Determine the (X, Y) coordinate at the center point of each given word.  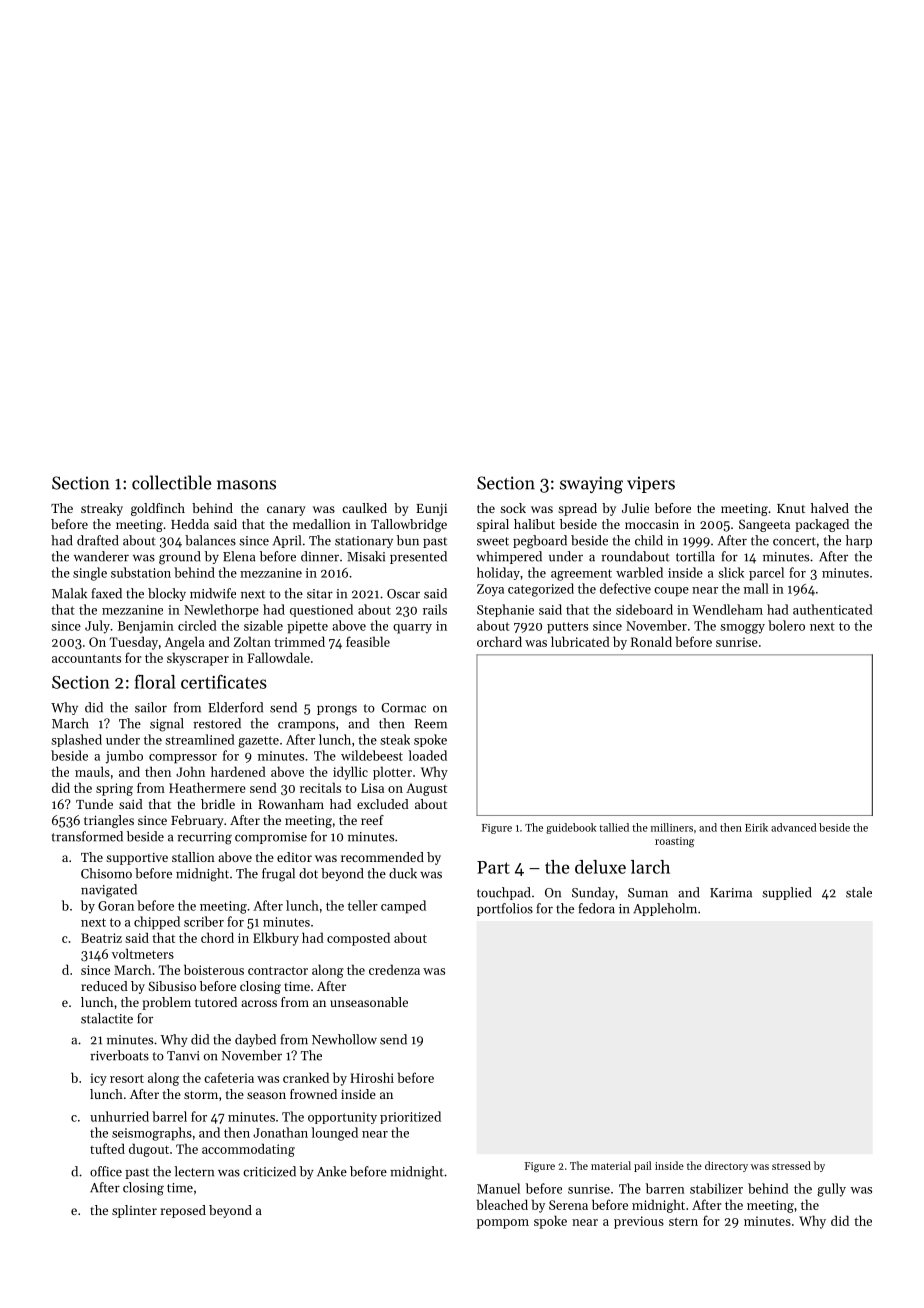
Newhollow (344, 1039)
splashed (76, 740)
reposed (183, 1211)
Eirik (756, 827)
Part (493, 867)
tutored (216, 1002)
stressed (791, 1165)
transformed (87, 836)
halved (830, 508)
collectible (172, 482)
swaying (591, 485)
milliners (672, 827)
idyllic (350, 773)
